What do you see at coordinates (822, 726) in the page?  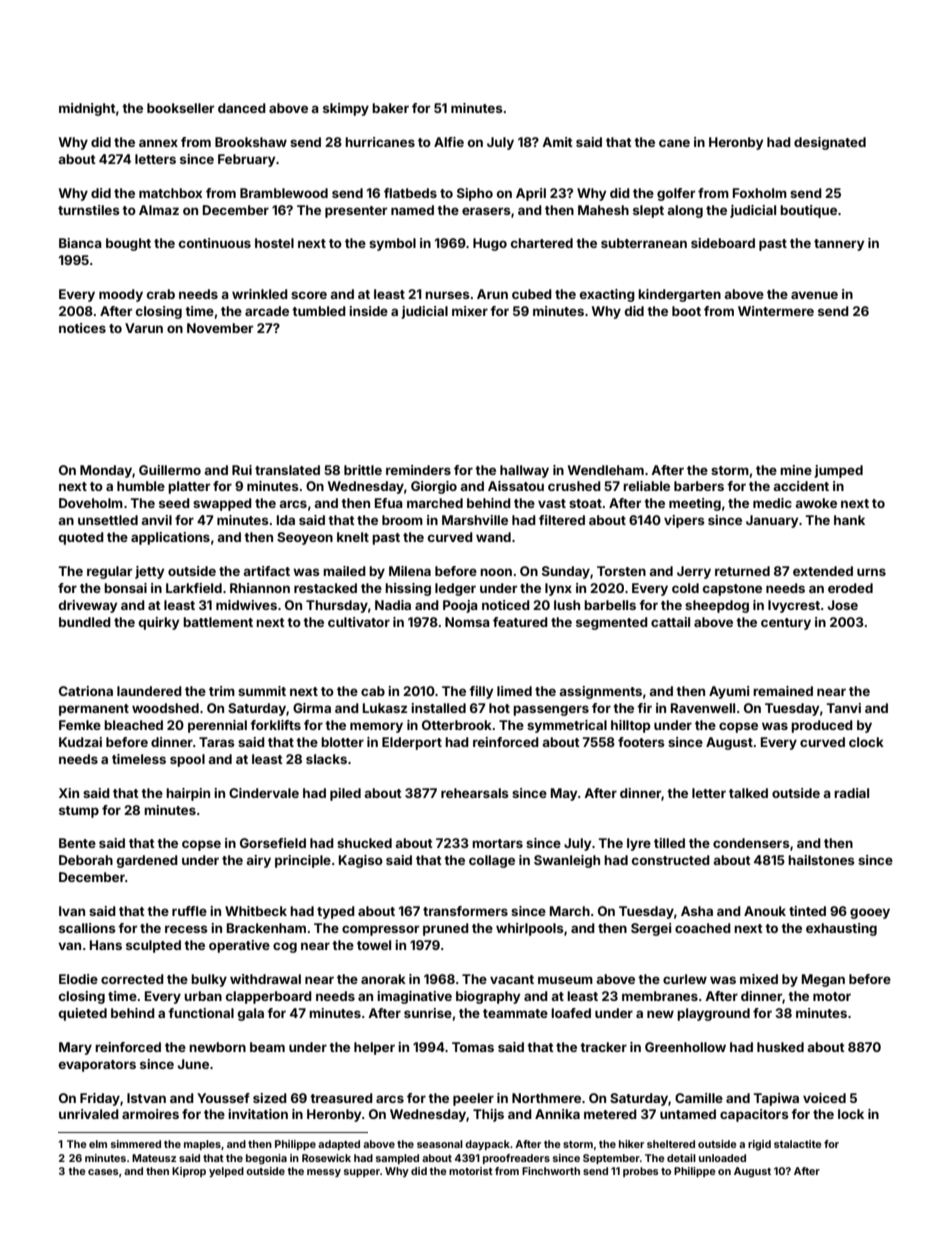 I see `produced` at bounding box center [822, 726].
